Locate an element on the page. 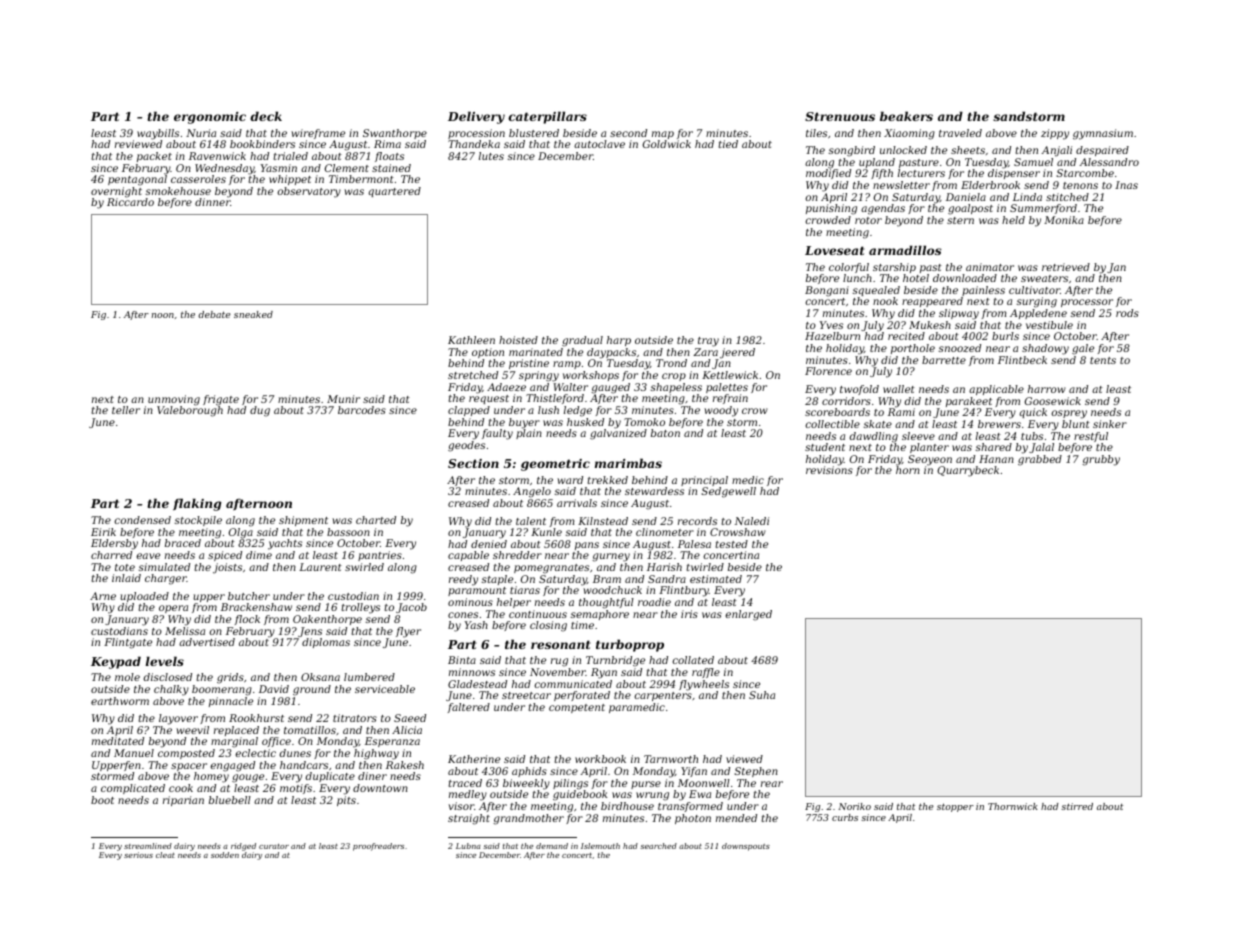 The width and height of the page is (1233, 952). baton is located at coordinates (665, 433).
